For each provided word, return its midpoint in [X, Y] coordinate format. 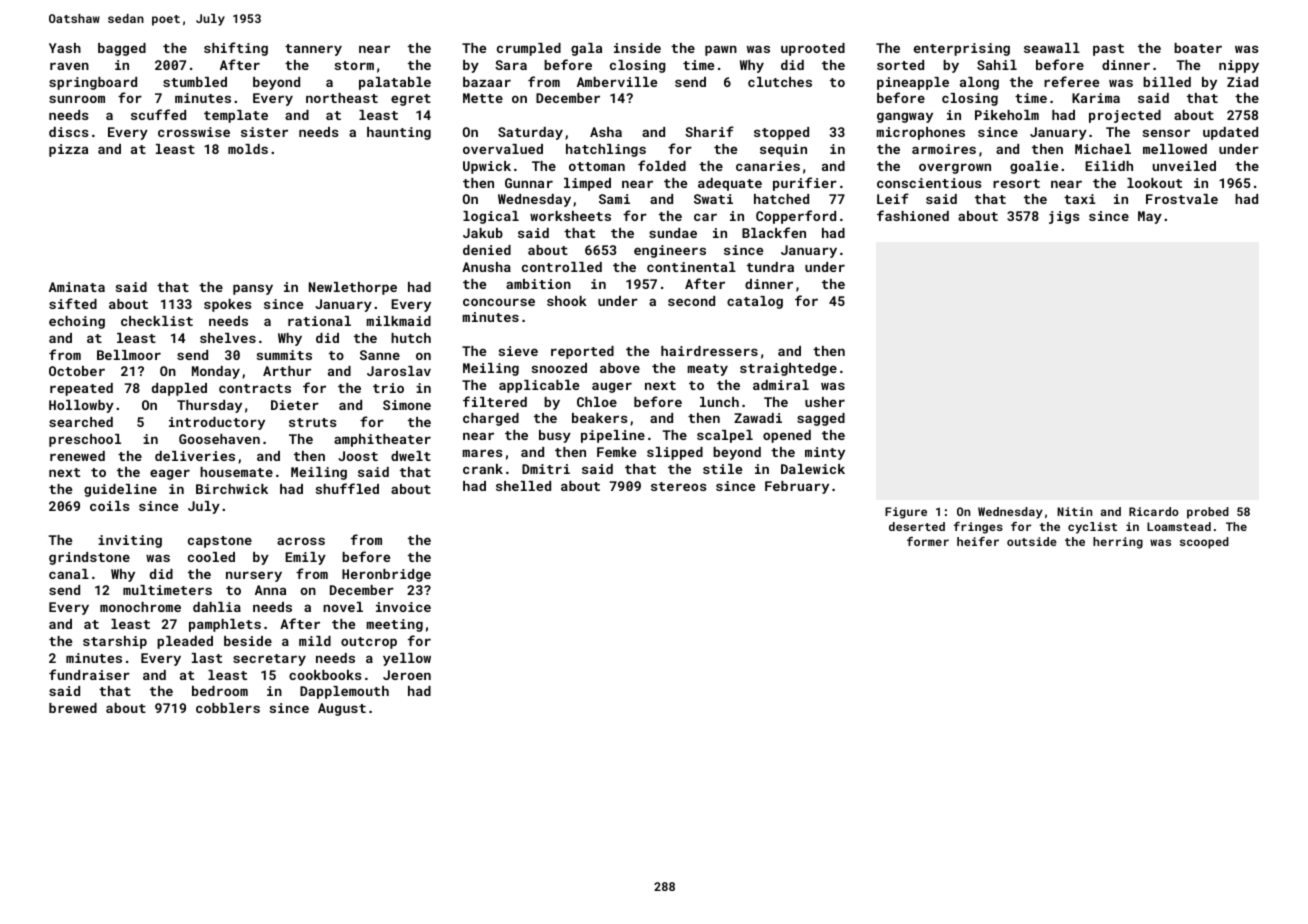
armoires [944, 149]
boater [1198, 48]
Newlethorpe [353, 288]
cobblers [228, 708]
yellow [407, 659]
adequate [730, 184]
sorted [900, 65]
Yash [65, 48]
